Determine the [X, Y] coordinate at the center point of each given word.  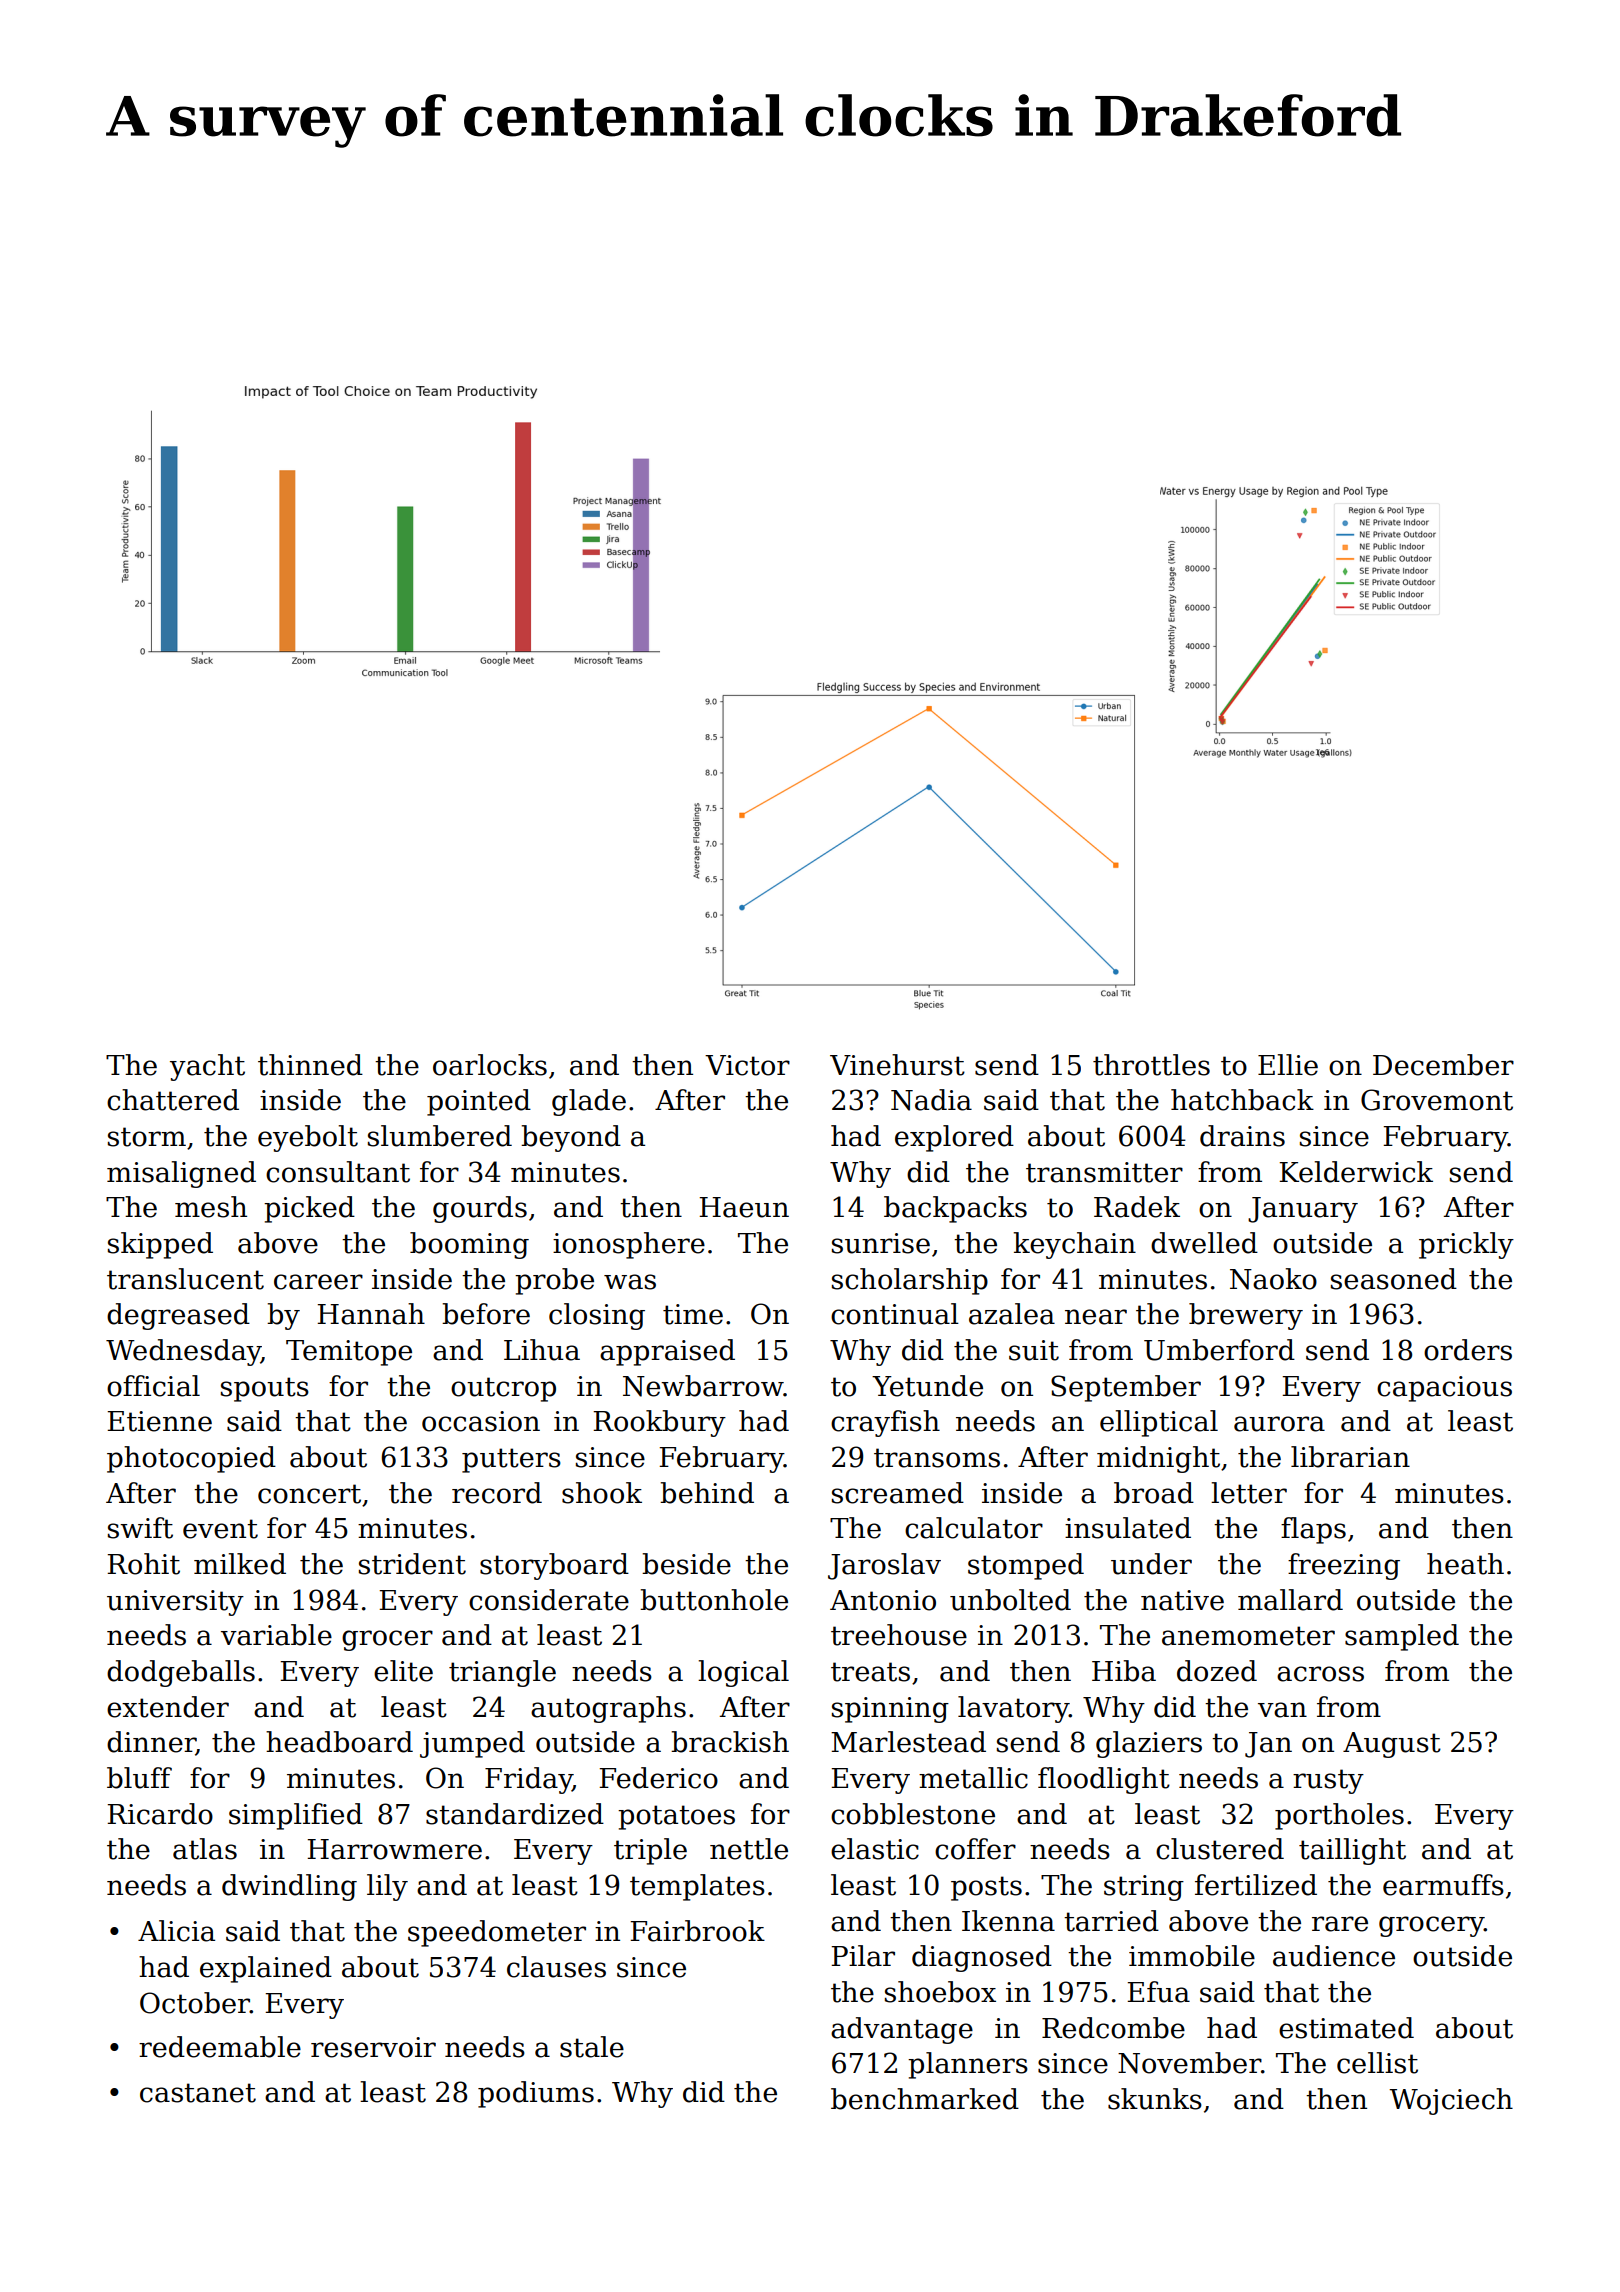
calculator [974, 1528]
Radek [1137, 1207]
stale [592, 2047]
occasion [481, 1421]
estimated [1346, 2028]
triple [650, 1851]
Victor [747, 1065]
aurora [1279, 1424]
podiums [536, 2094]
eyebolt [308, 1138]
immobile [1192, 1956]
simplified [296, 1816]
